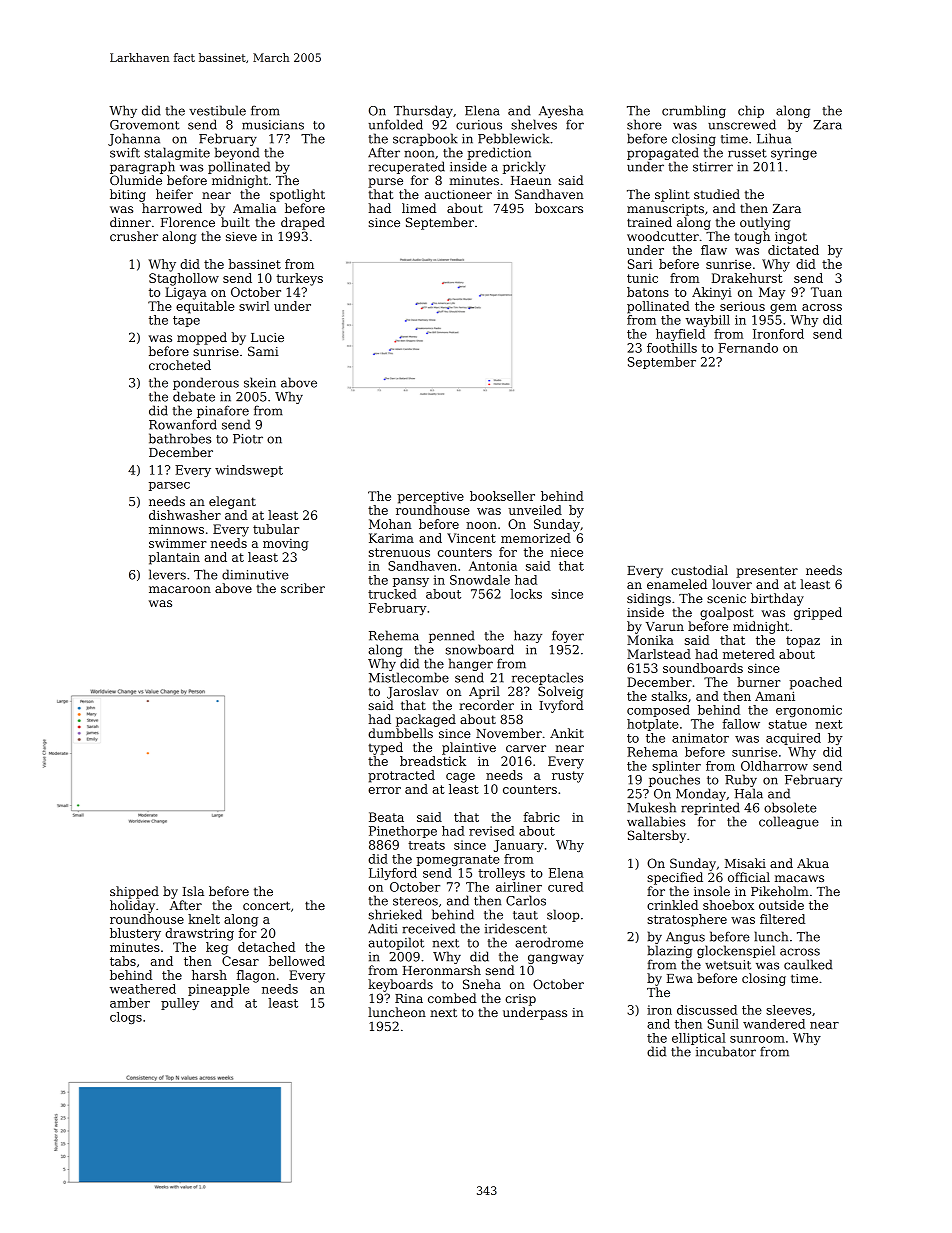 This screenshot has width=952, height=1233. I want to click on presenter, so click(767, 572).
